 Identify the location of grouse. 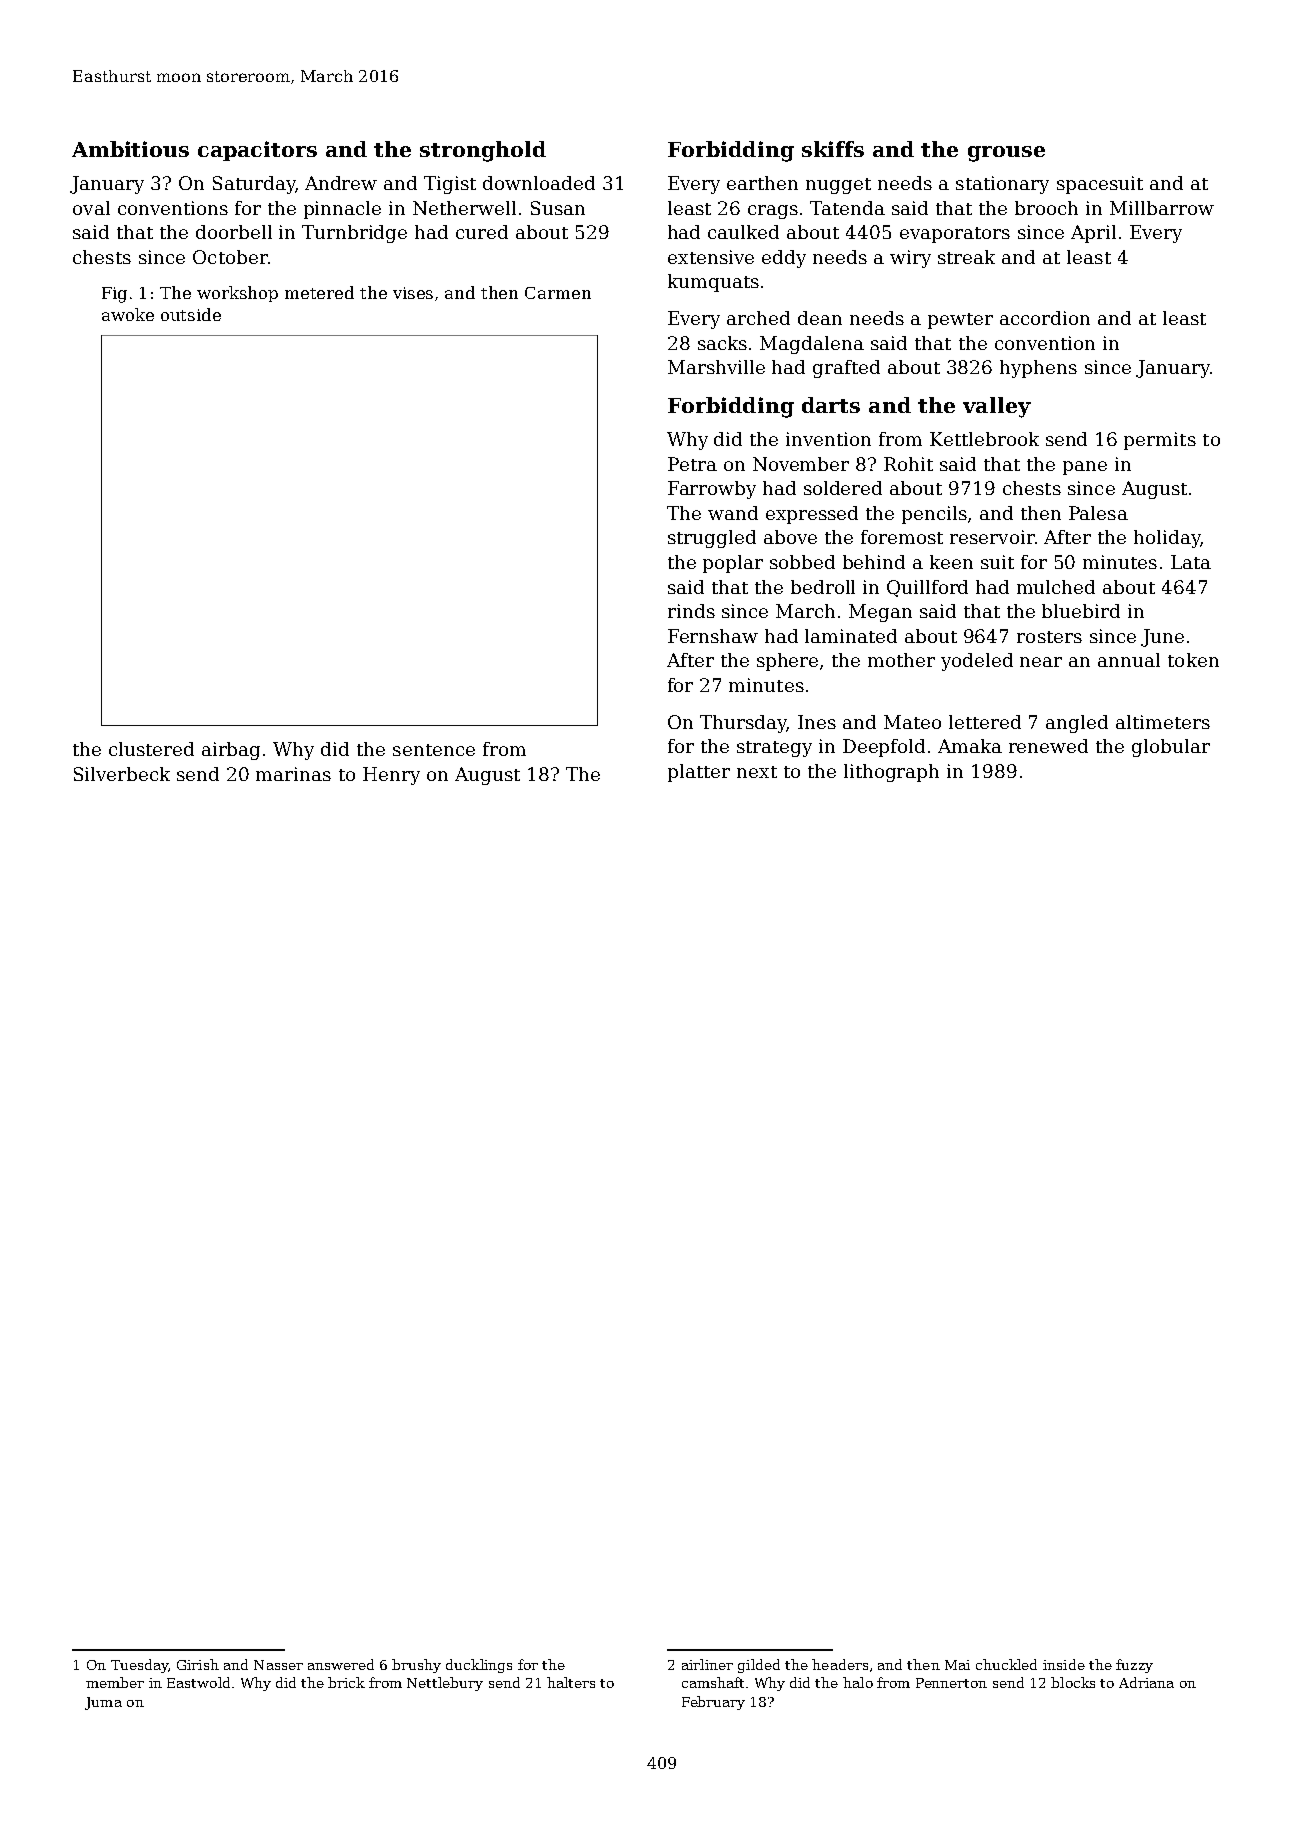
(1006, 154).
